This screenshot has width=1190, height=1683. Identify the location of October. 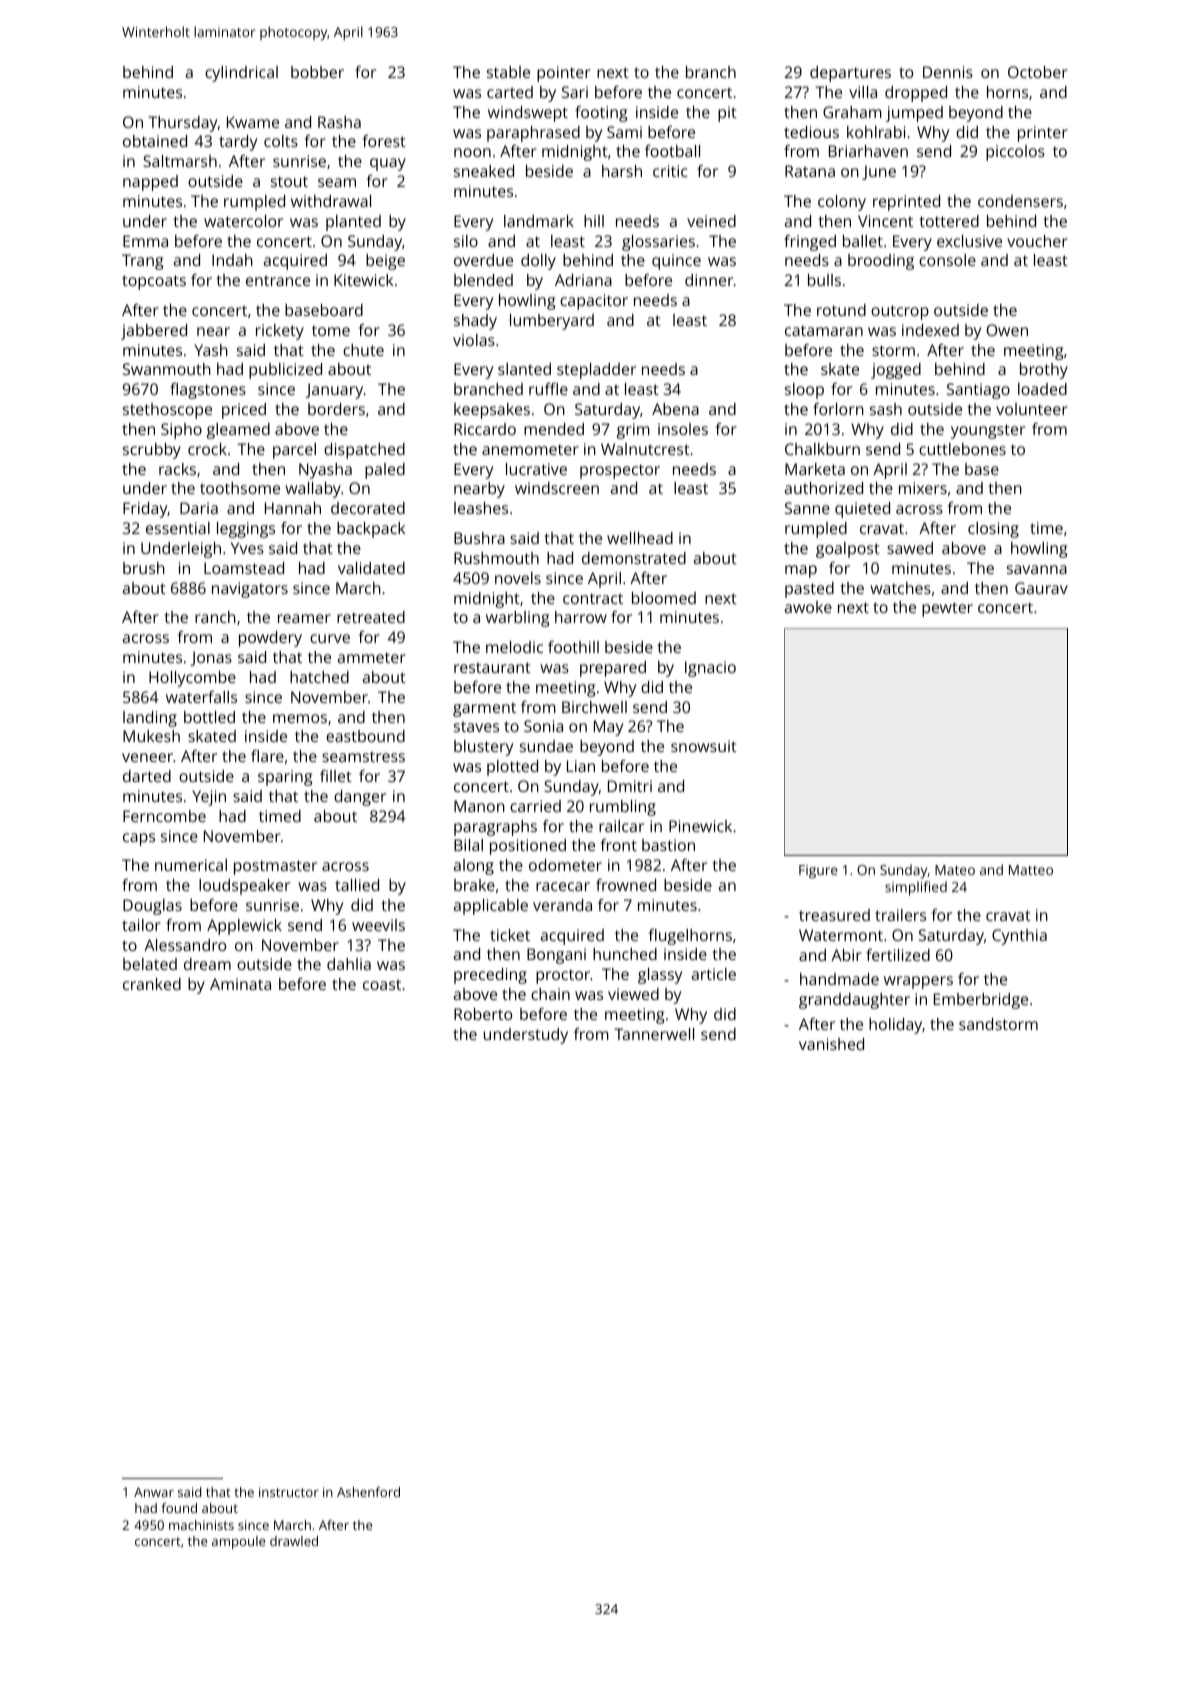
(1038, 72).
